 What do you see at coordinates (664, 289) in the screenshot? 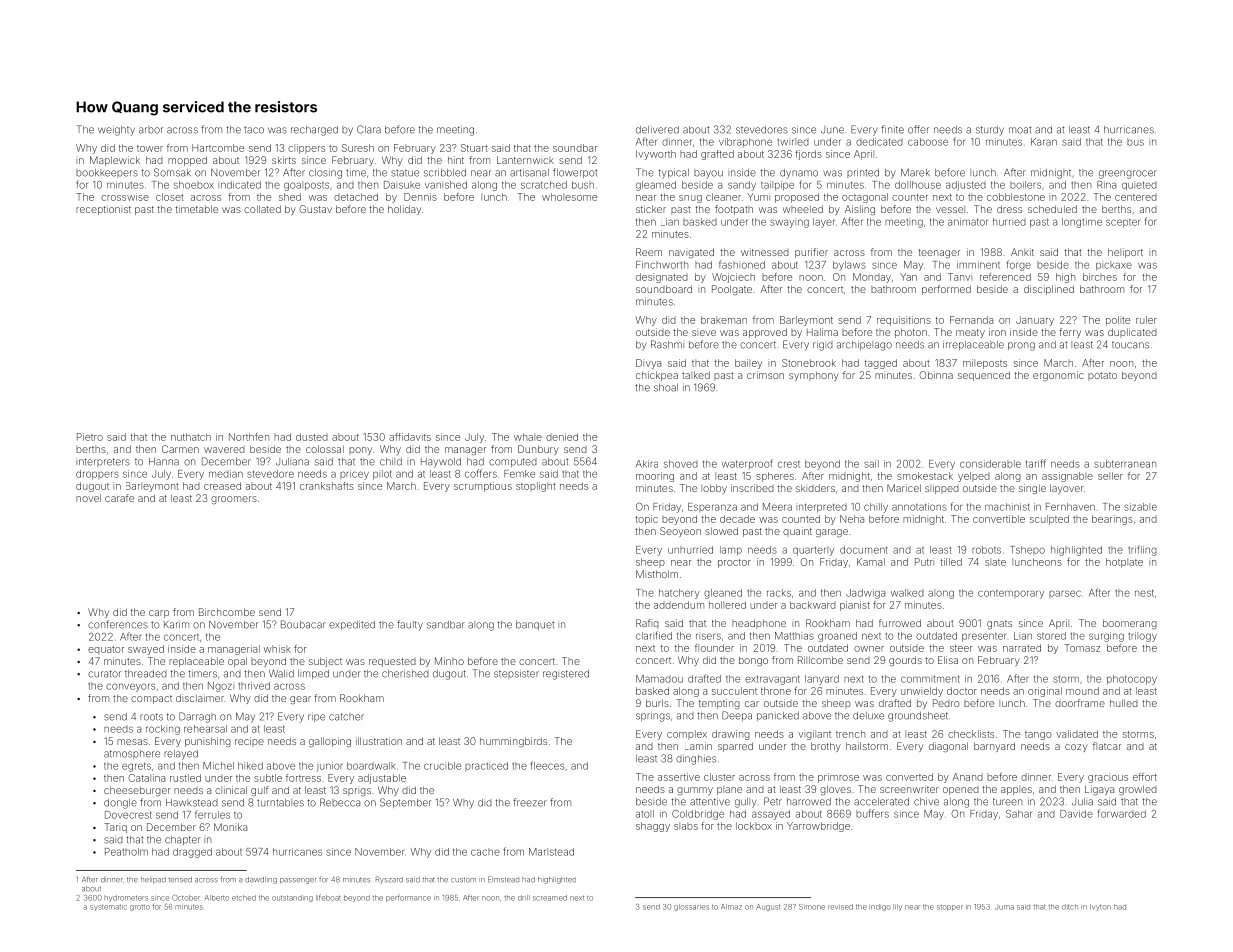
I see `soundboard` at bounding box center [664, 289].
